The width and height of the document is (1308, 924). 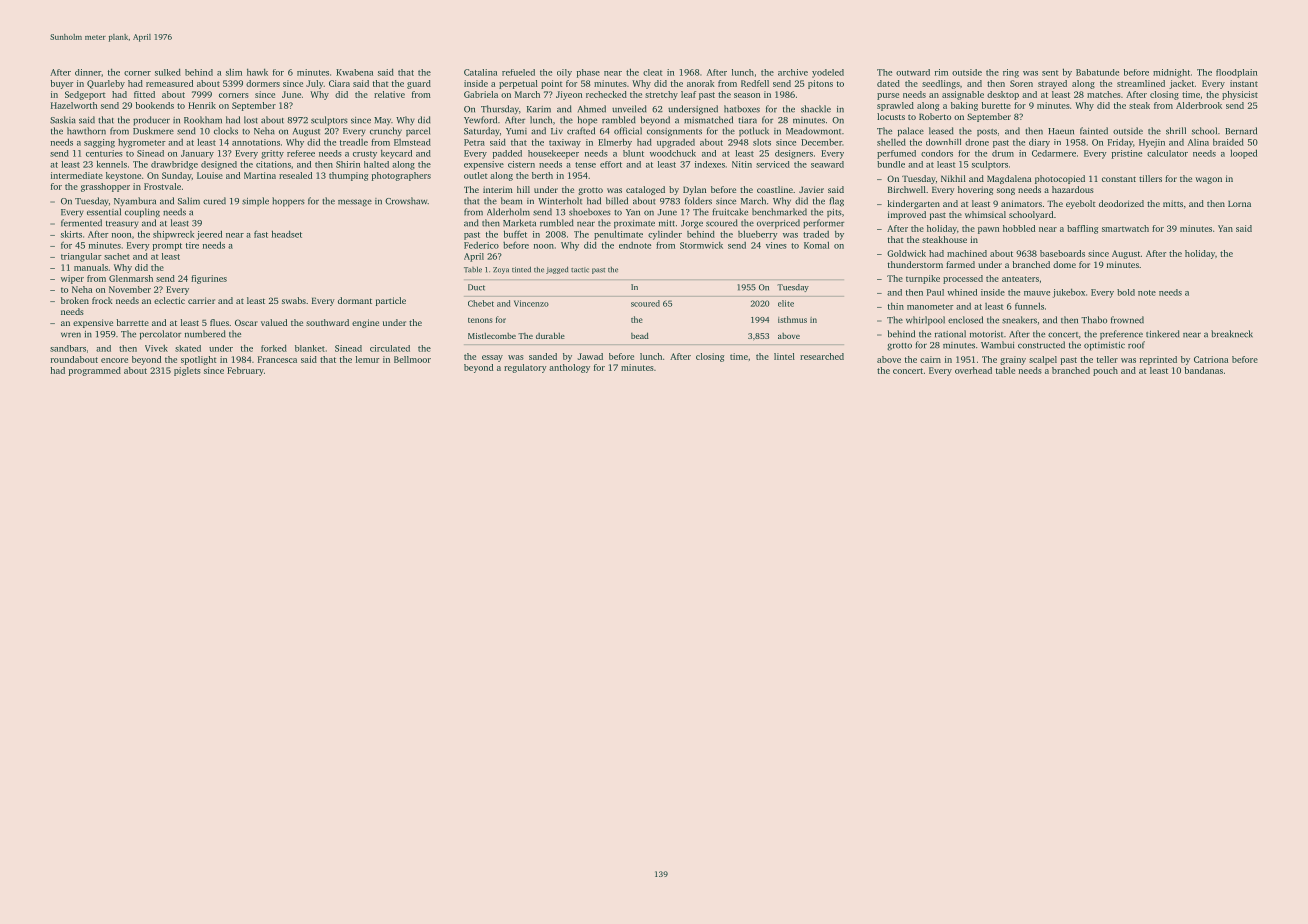 I want to click on refueled, so click(x=518, y=72).
